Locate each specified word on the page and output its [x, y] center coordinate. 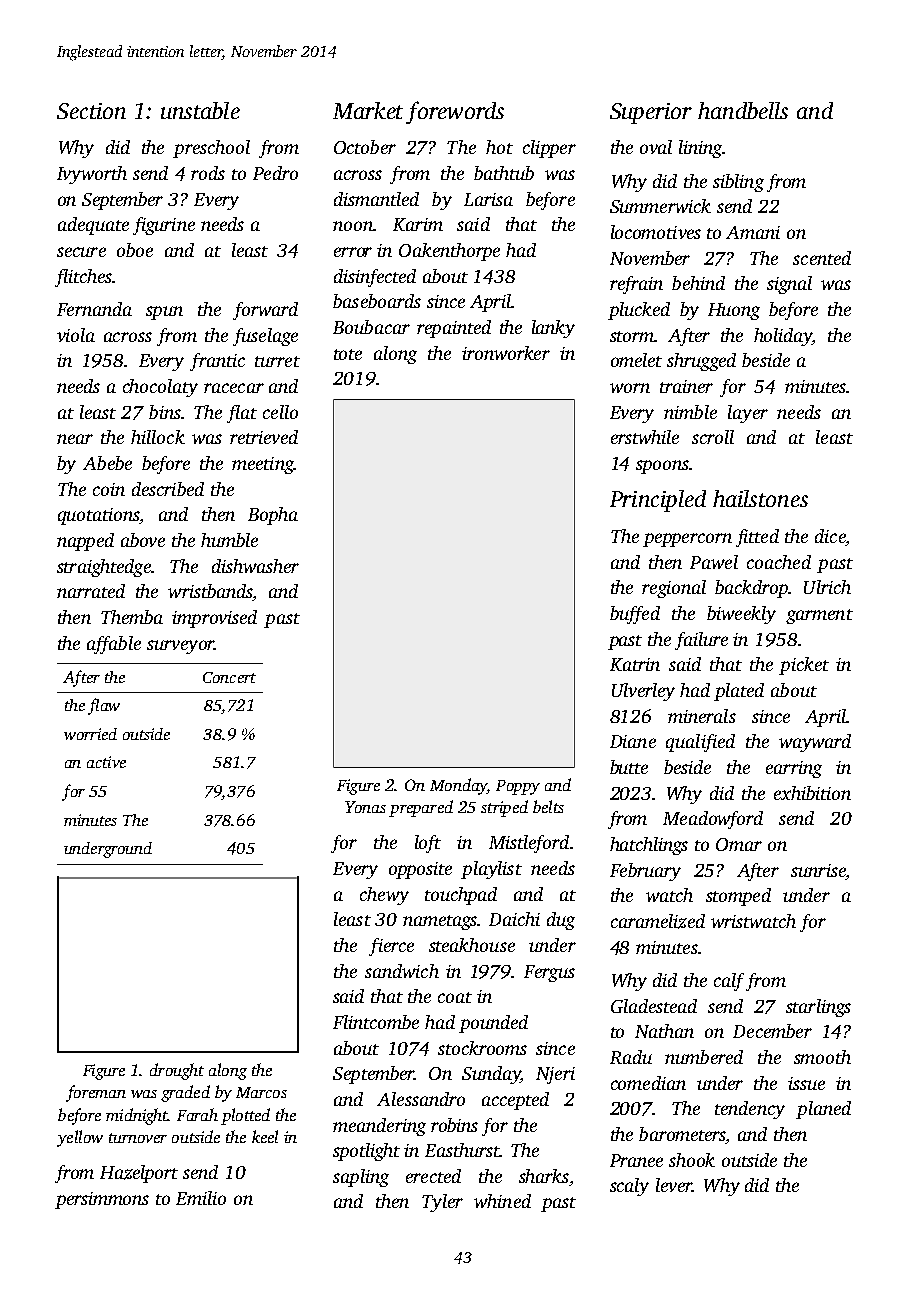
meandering [379, 1127]
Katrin [635, 664]
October [365, 147]
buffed [635, 615]
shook [692, 1160]
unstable [200, 110]
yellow [80, 1138]
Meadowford [713, 820]
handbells [743, 110]
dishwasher [255, 566]
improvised [214, 619]
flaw [104, 706]
